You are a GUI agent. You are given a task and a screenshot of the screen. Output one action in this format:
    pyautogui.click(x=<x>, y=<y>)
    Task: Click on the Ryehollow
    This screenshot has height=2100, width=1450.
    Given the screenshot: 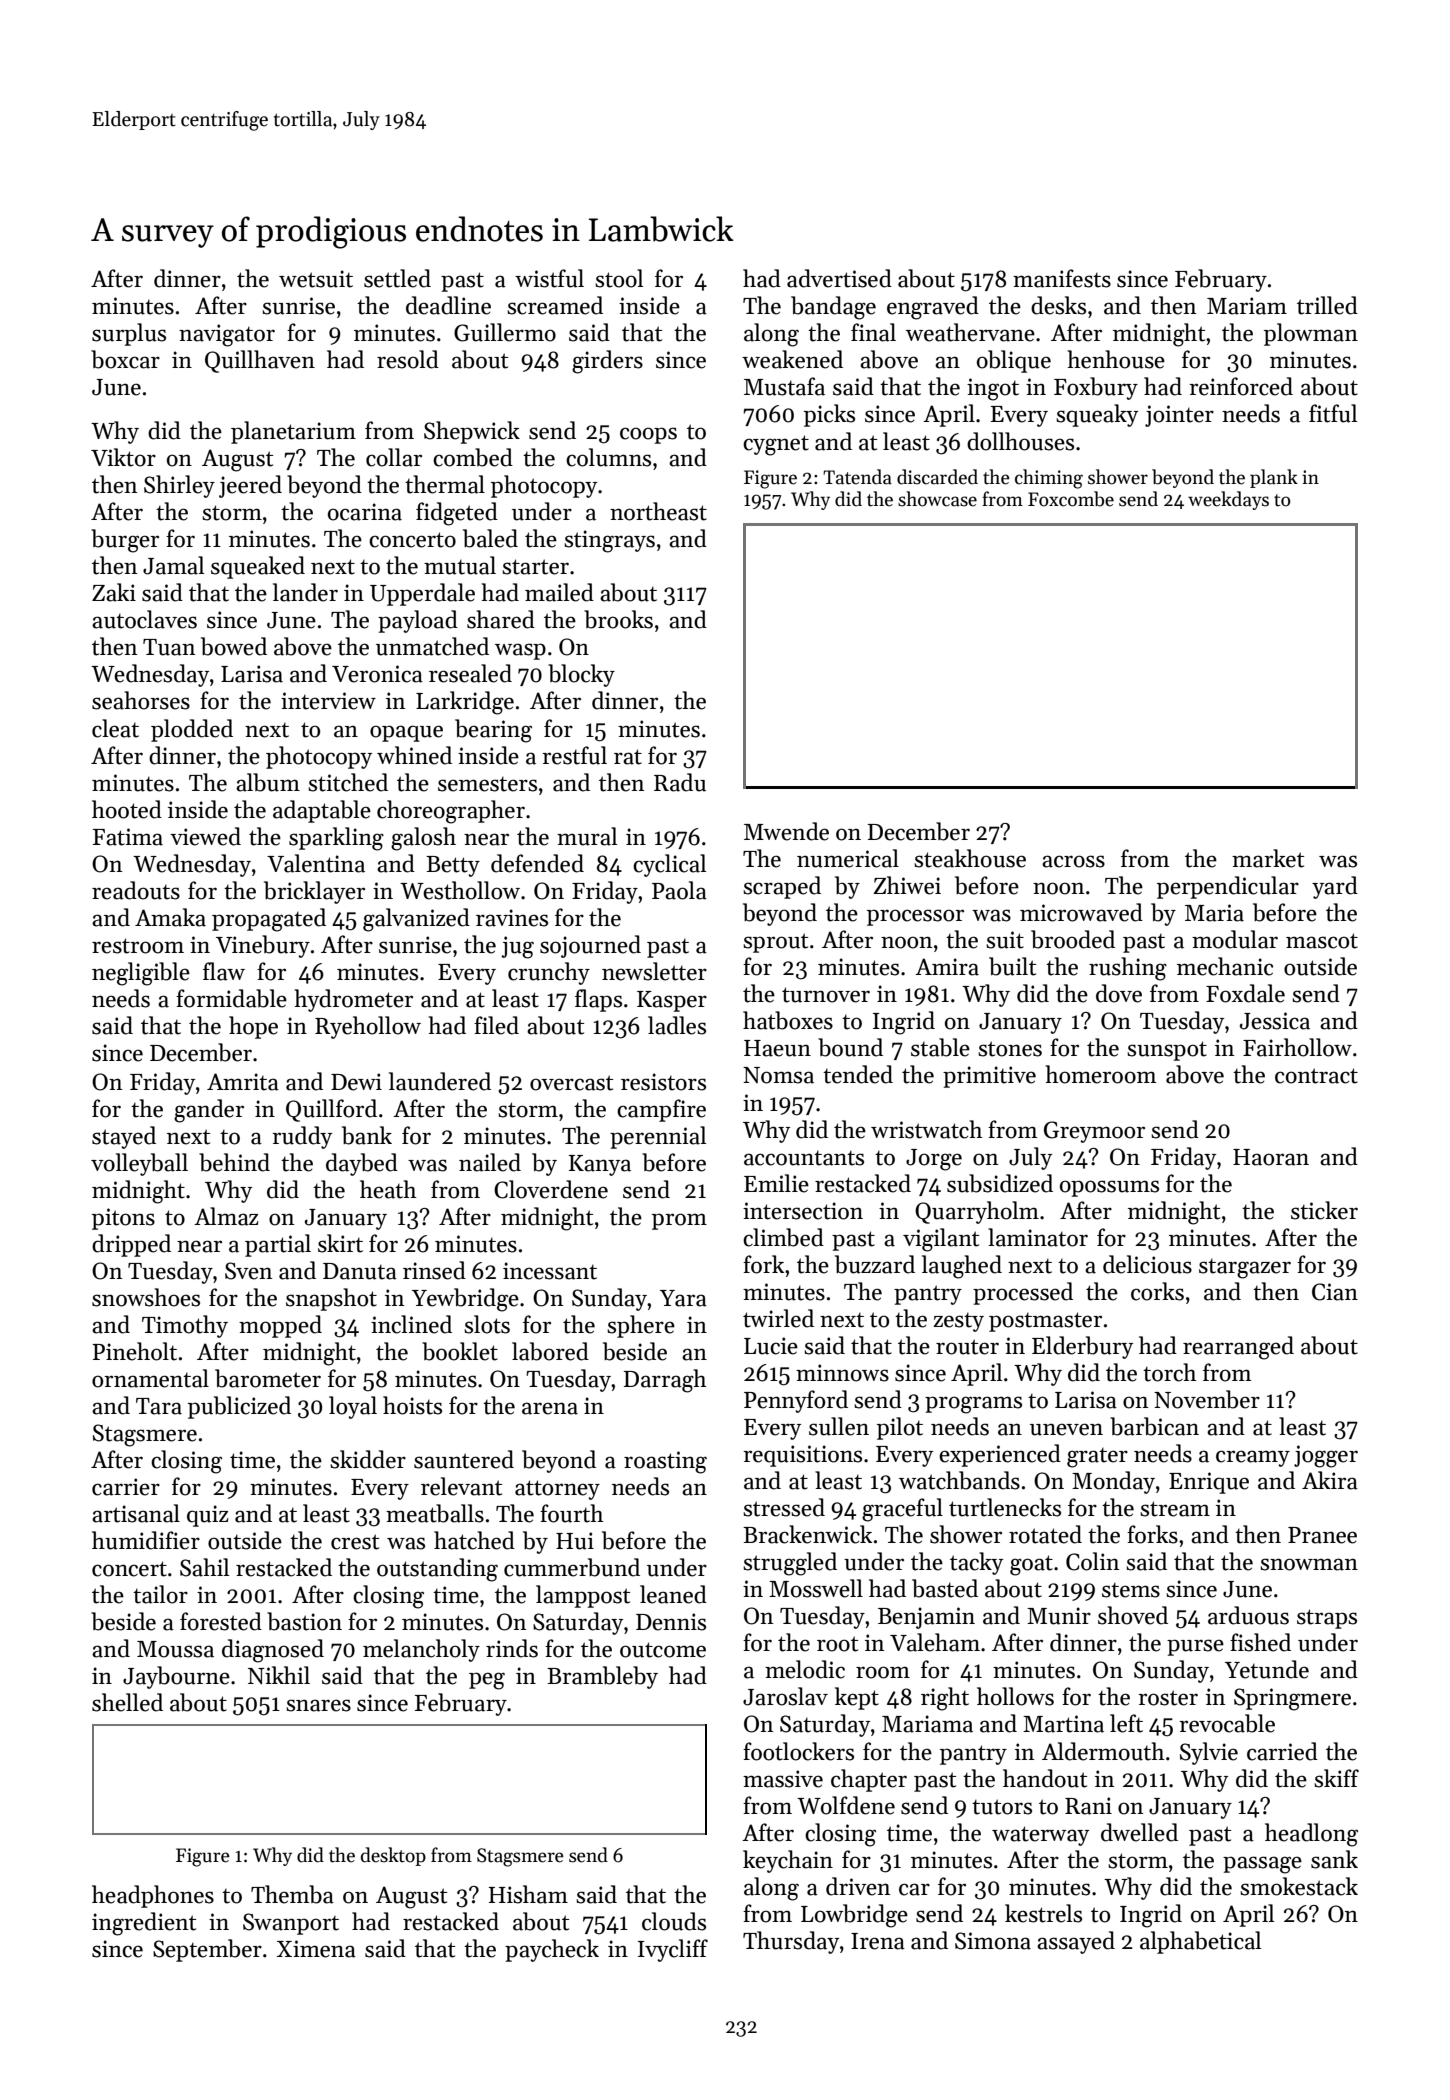 What is the action you would take?
    pyautogui.click(x=368, y=1027)
